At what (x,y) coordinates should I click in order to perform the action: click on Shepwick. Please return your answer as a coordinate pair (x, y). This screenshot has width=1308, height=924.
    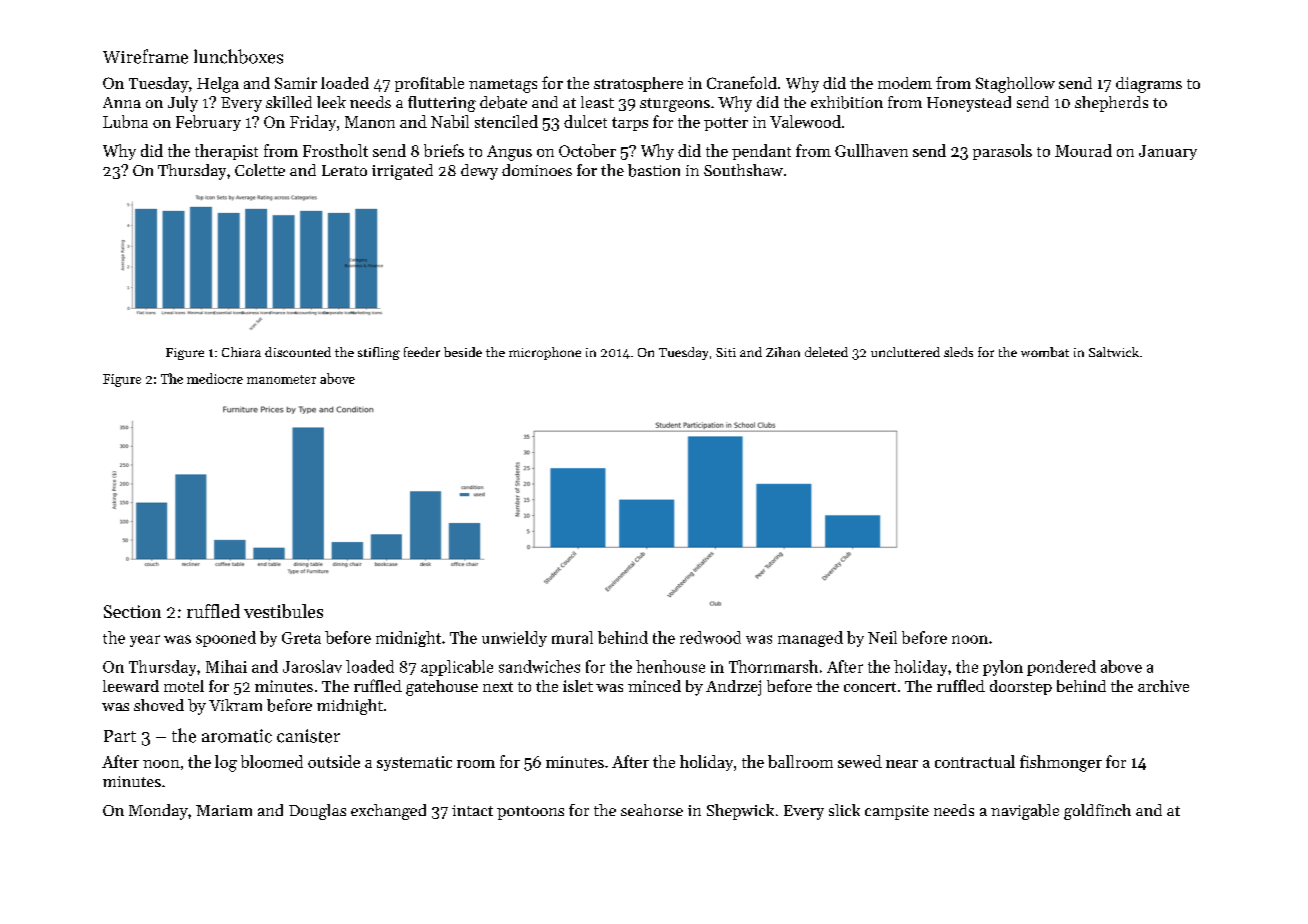
    Looking at the image, I should click on (740, 812).
